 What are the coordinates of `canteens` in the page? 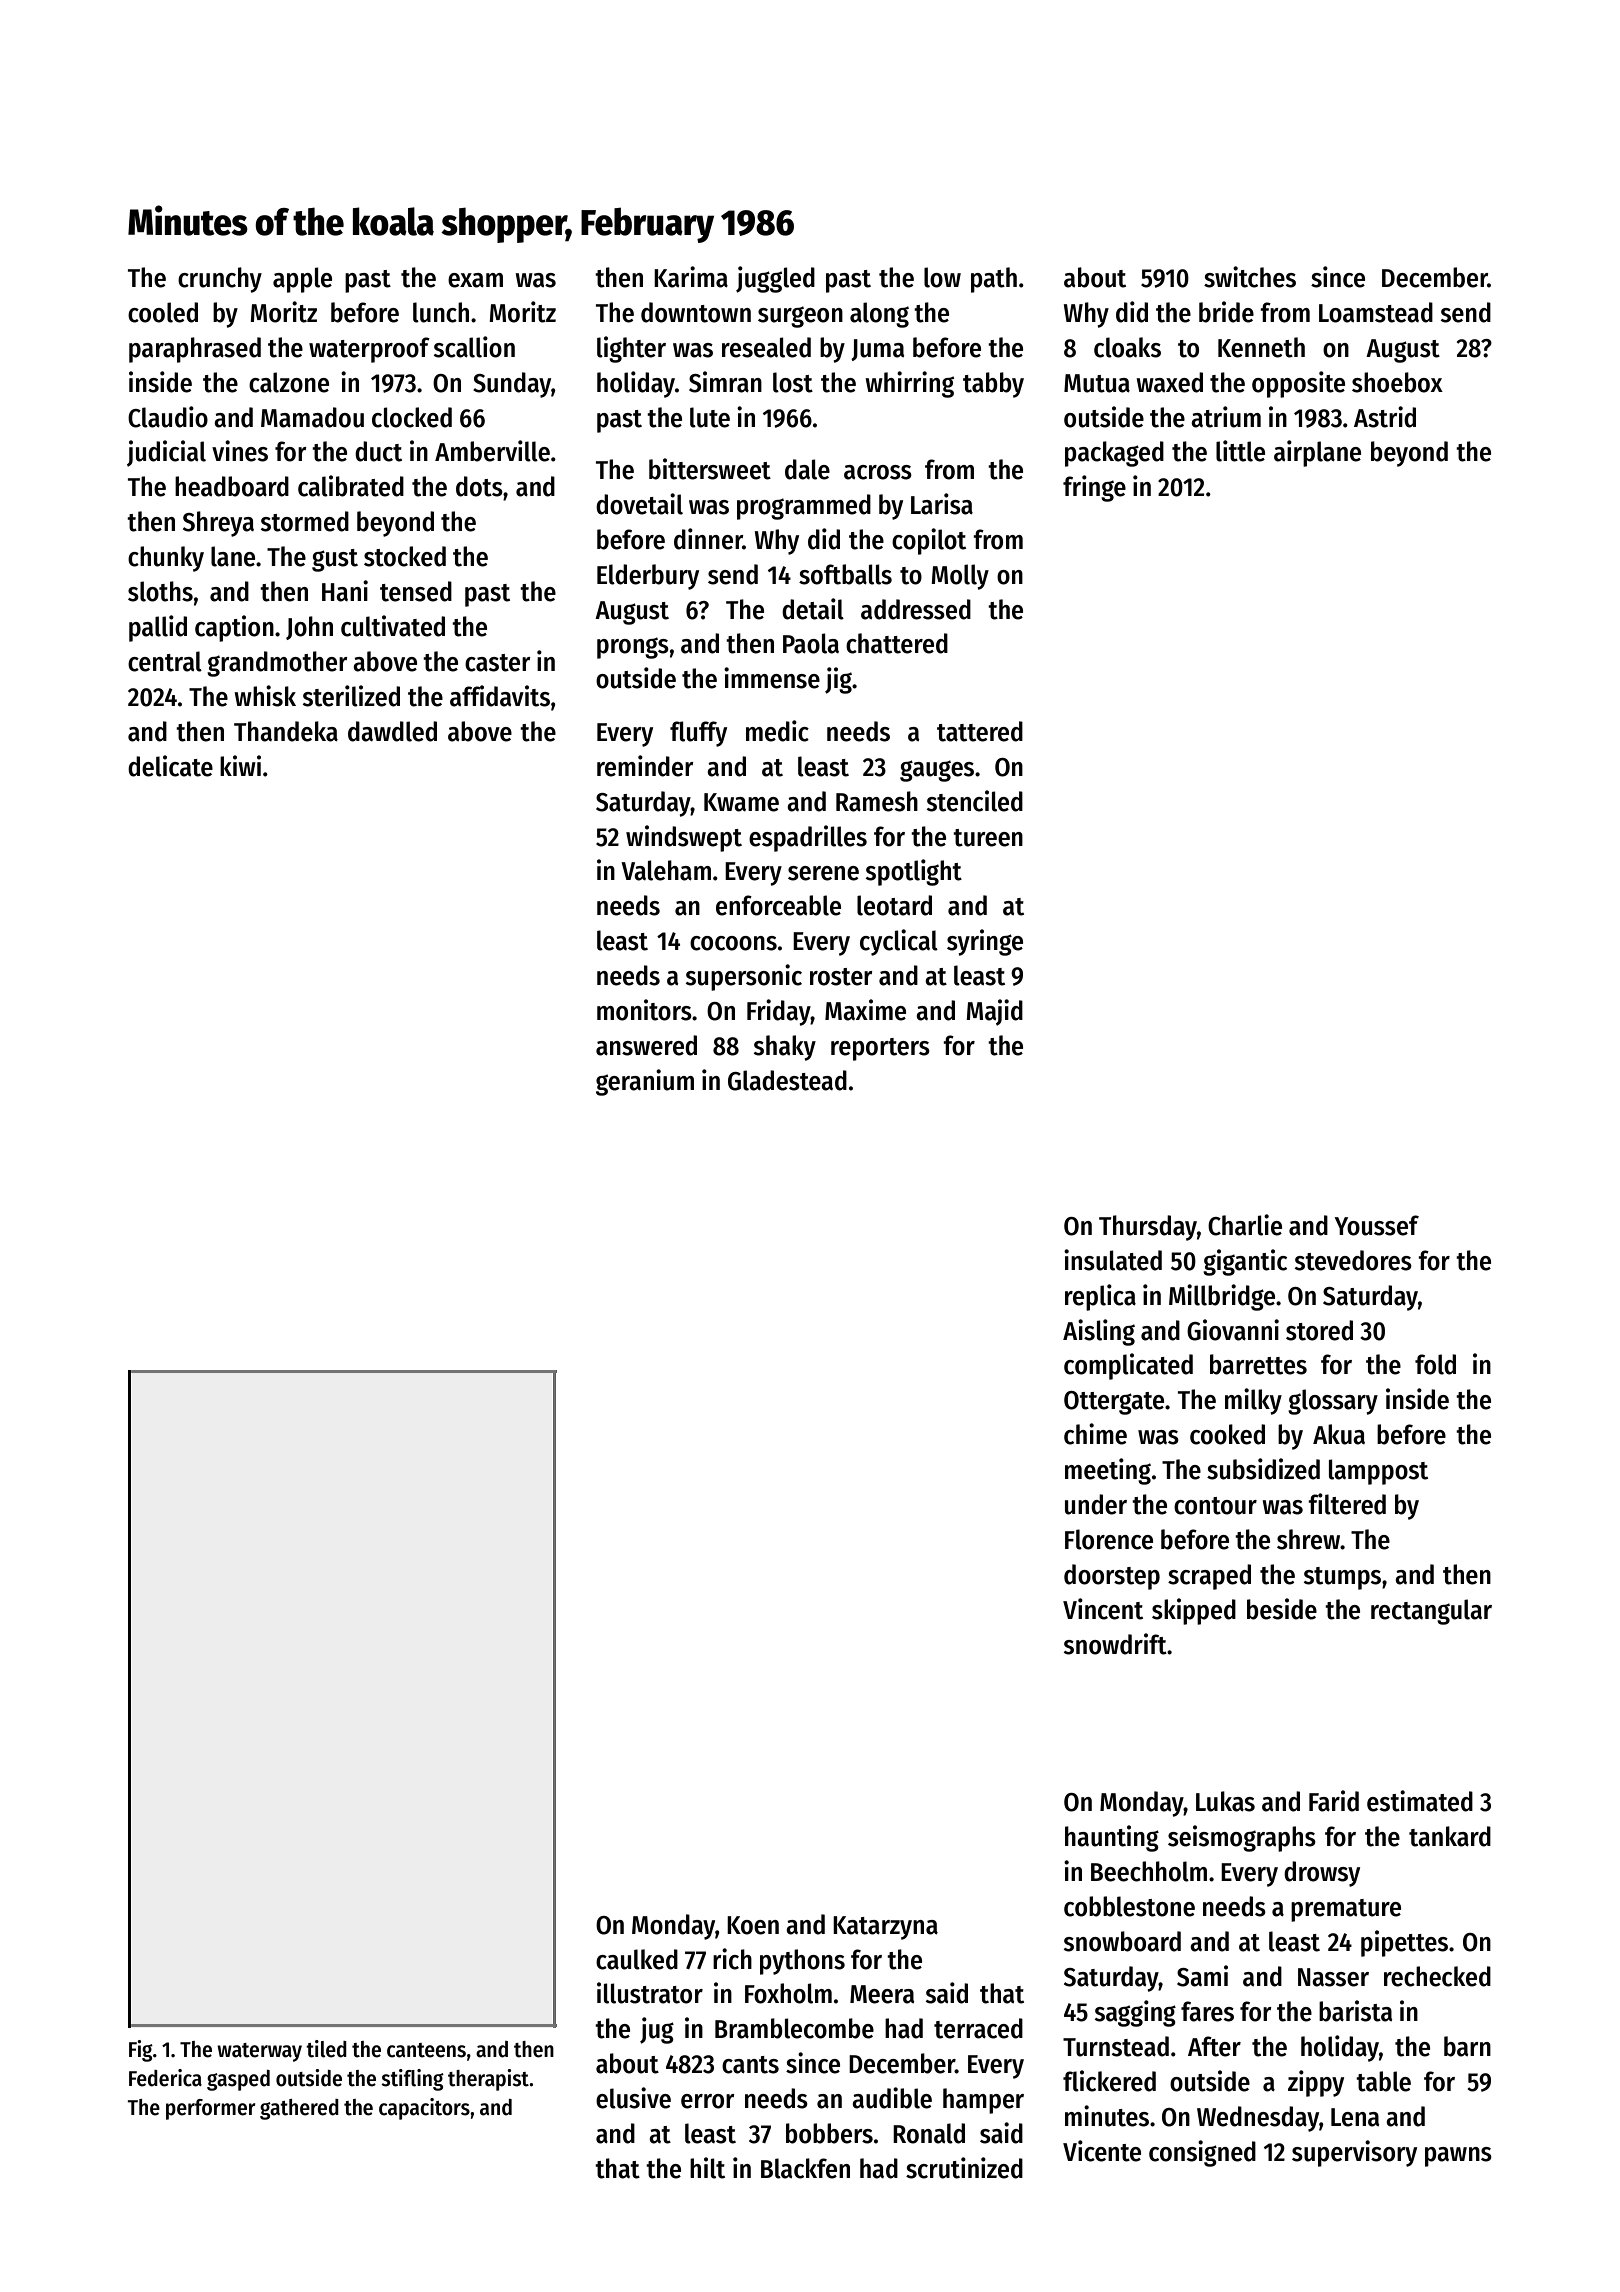 It's located at (426, 2050).
